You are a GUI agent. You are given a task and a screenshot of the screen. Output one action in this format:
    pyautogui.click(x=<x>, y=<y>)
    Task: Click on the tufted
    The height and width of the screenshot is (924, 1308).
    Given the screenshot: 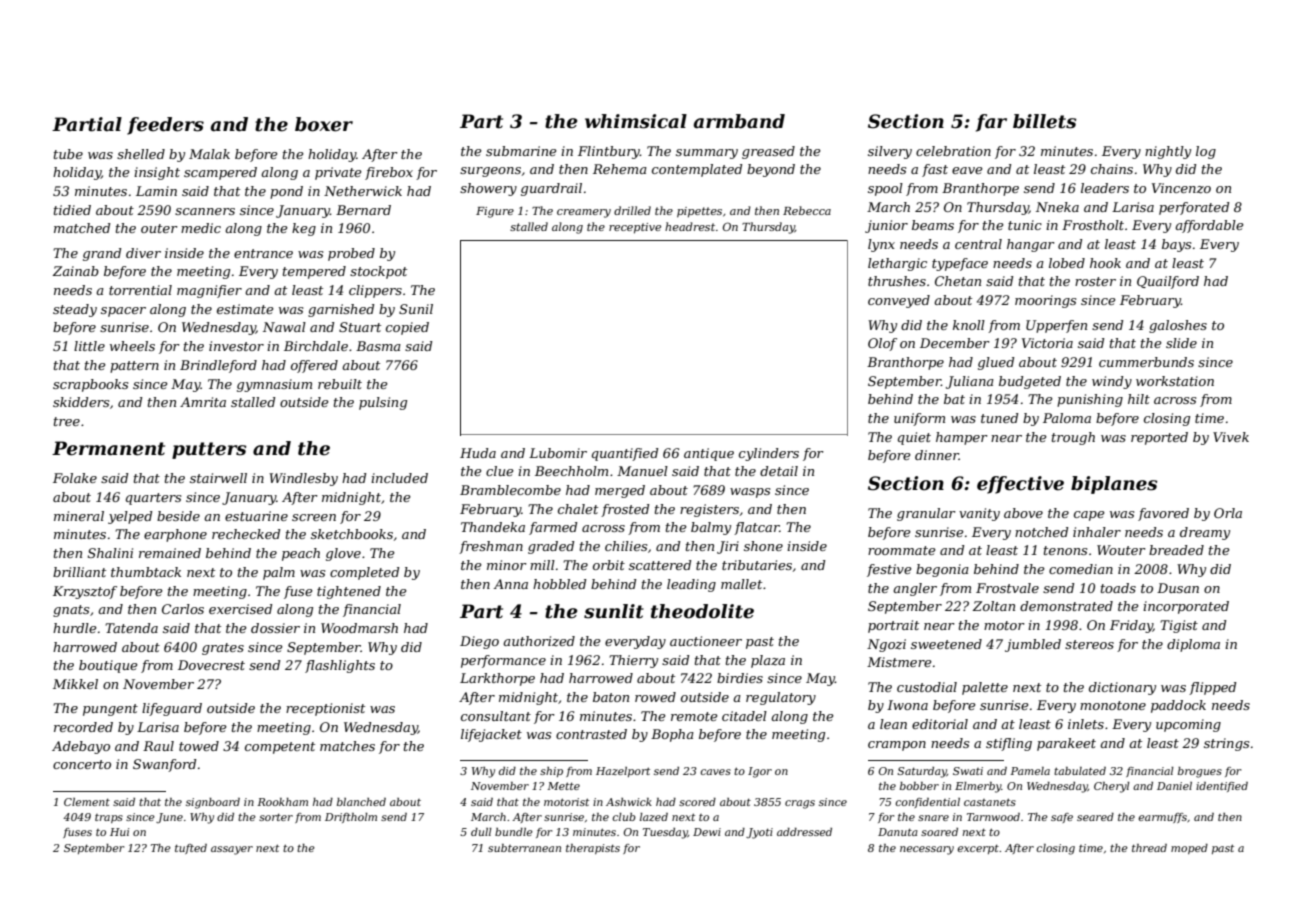 What is the action you would take?
    pyautogui.click(x=191, y=849)
